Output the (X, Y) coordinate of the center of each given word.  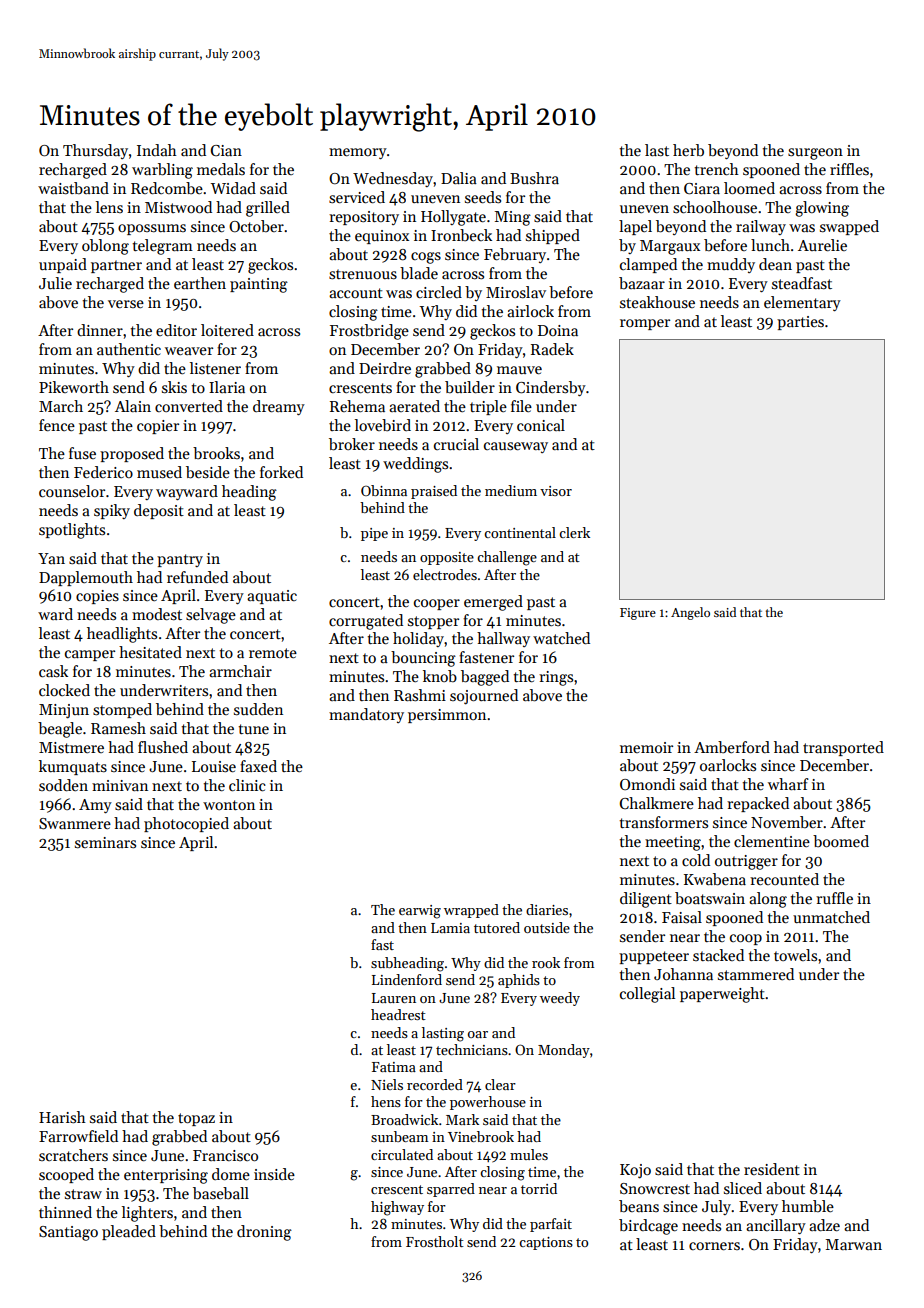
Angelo (690, 613)
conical (541, 425)
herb (688, 150)
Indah (157, 150)
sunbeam (399, 1136)
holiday (418, 639)
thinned (65, 1212)
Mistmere (71, 747)
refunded (197, 577)
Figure (638, 614)
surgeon (815, 154)
